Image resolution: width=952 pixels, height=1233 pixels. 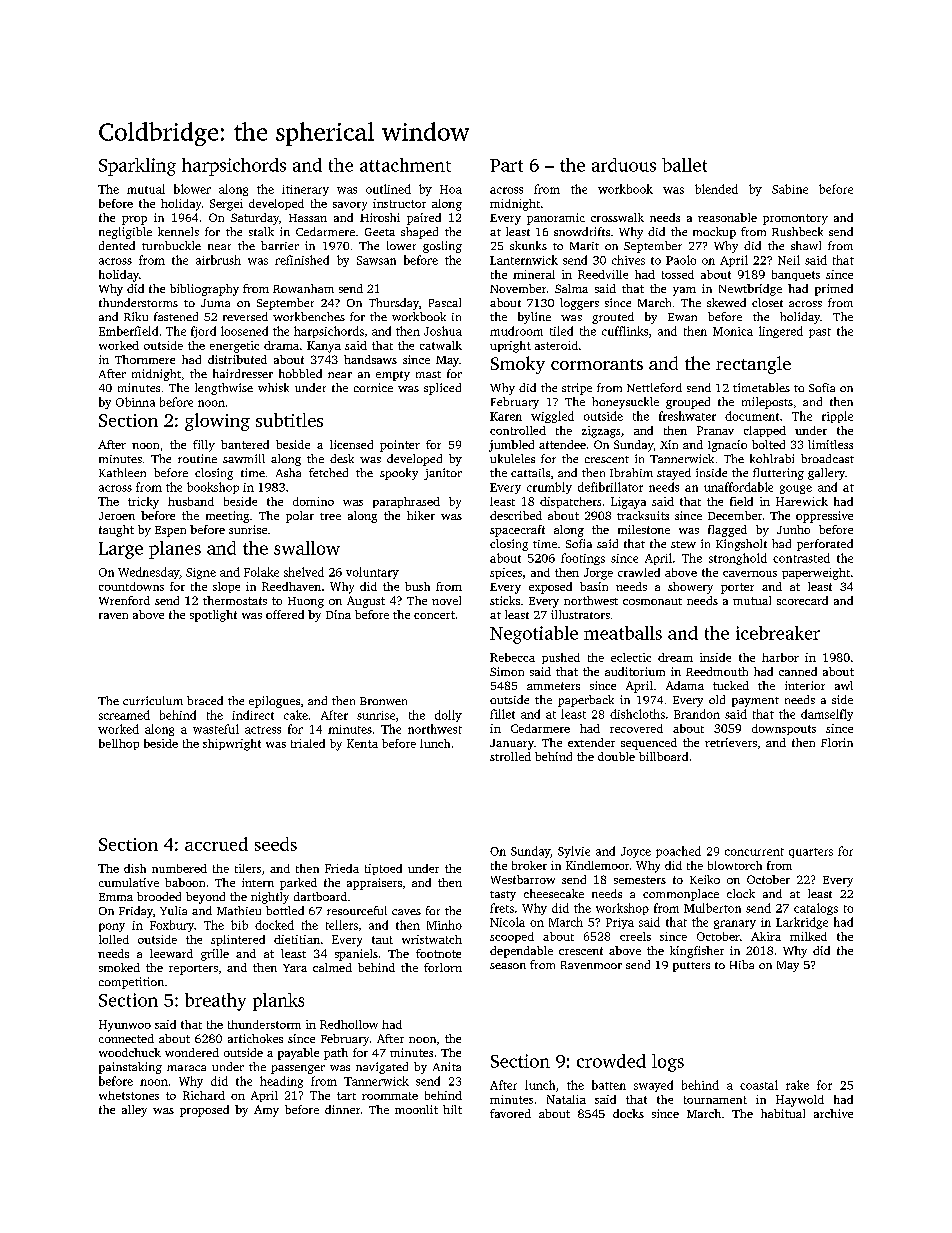 I want to click on scorecard, so click(x=802, y=600).
